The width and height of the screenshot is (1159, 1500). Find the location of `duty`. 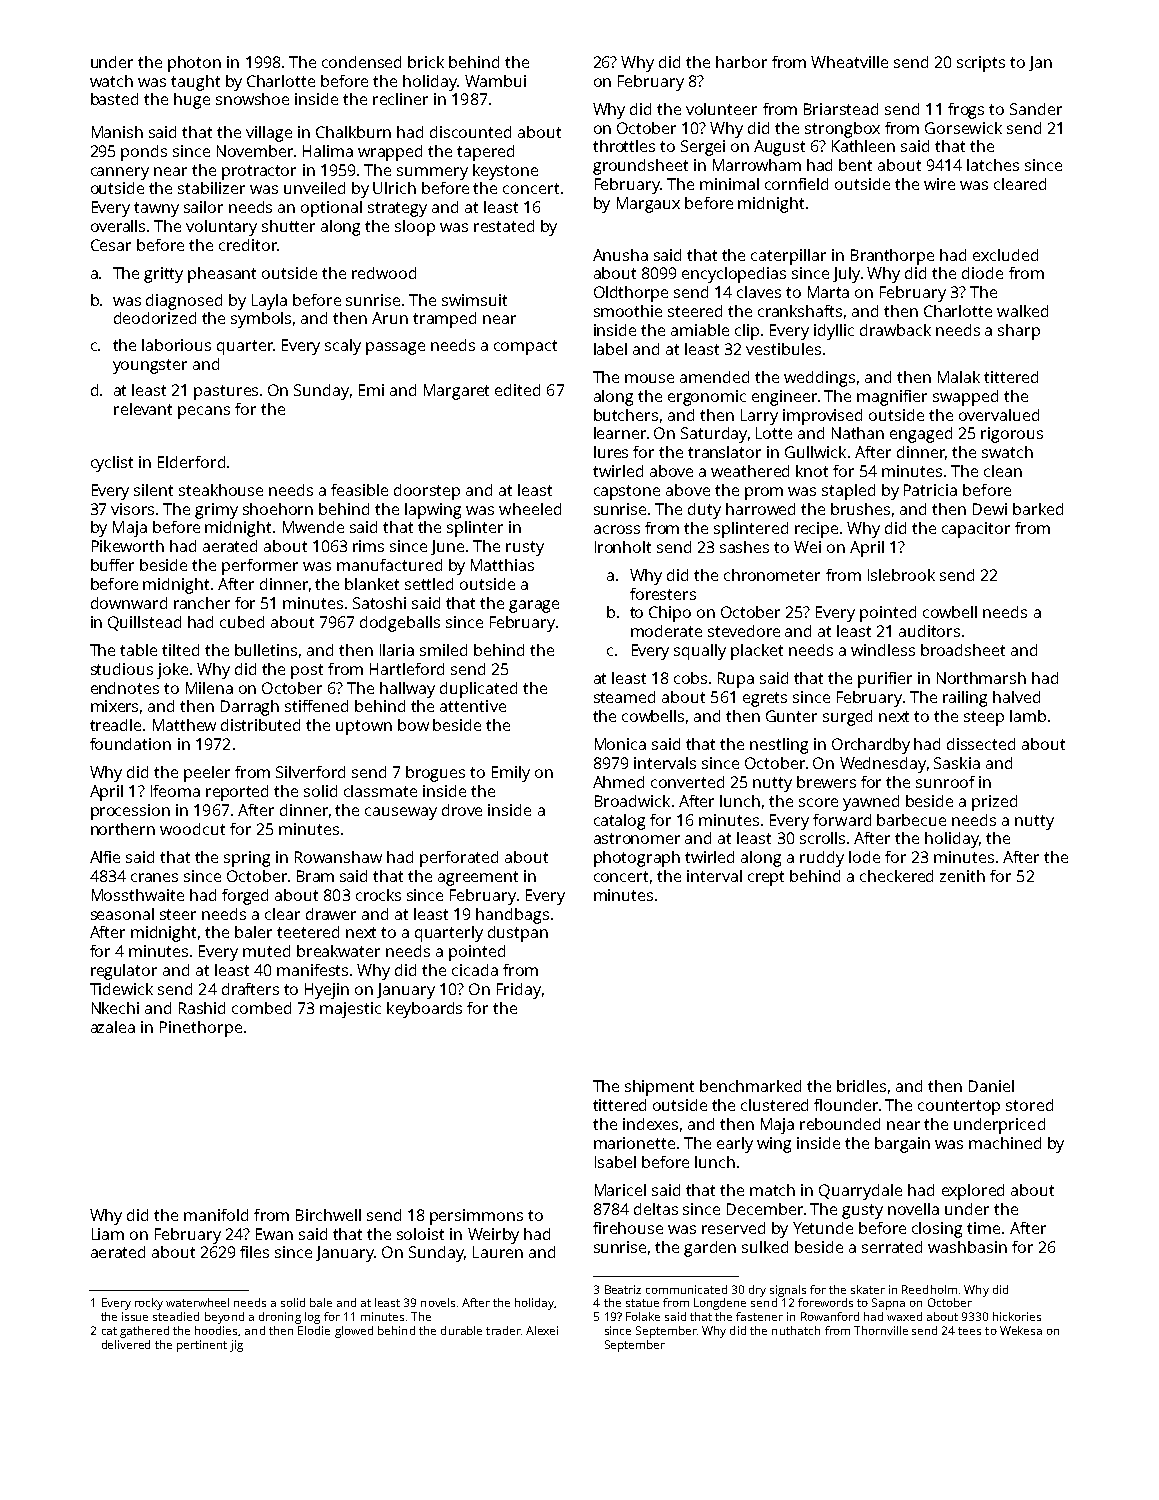

duty is located at coordinates (704, 511).
